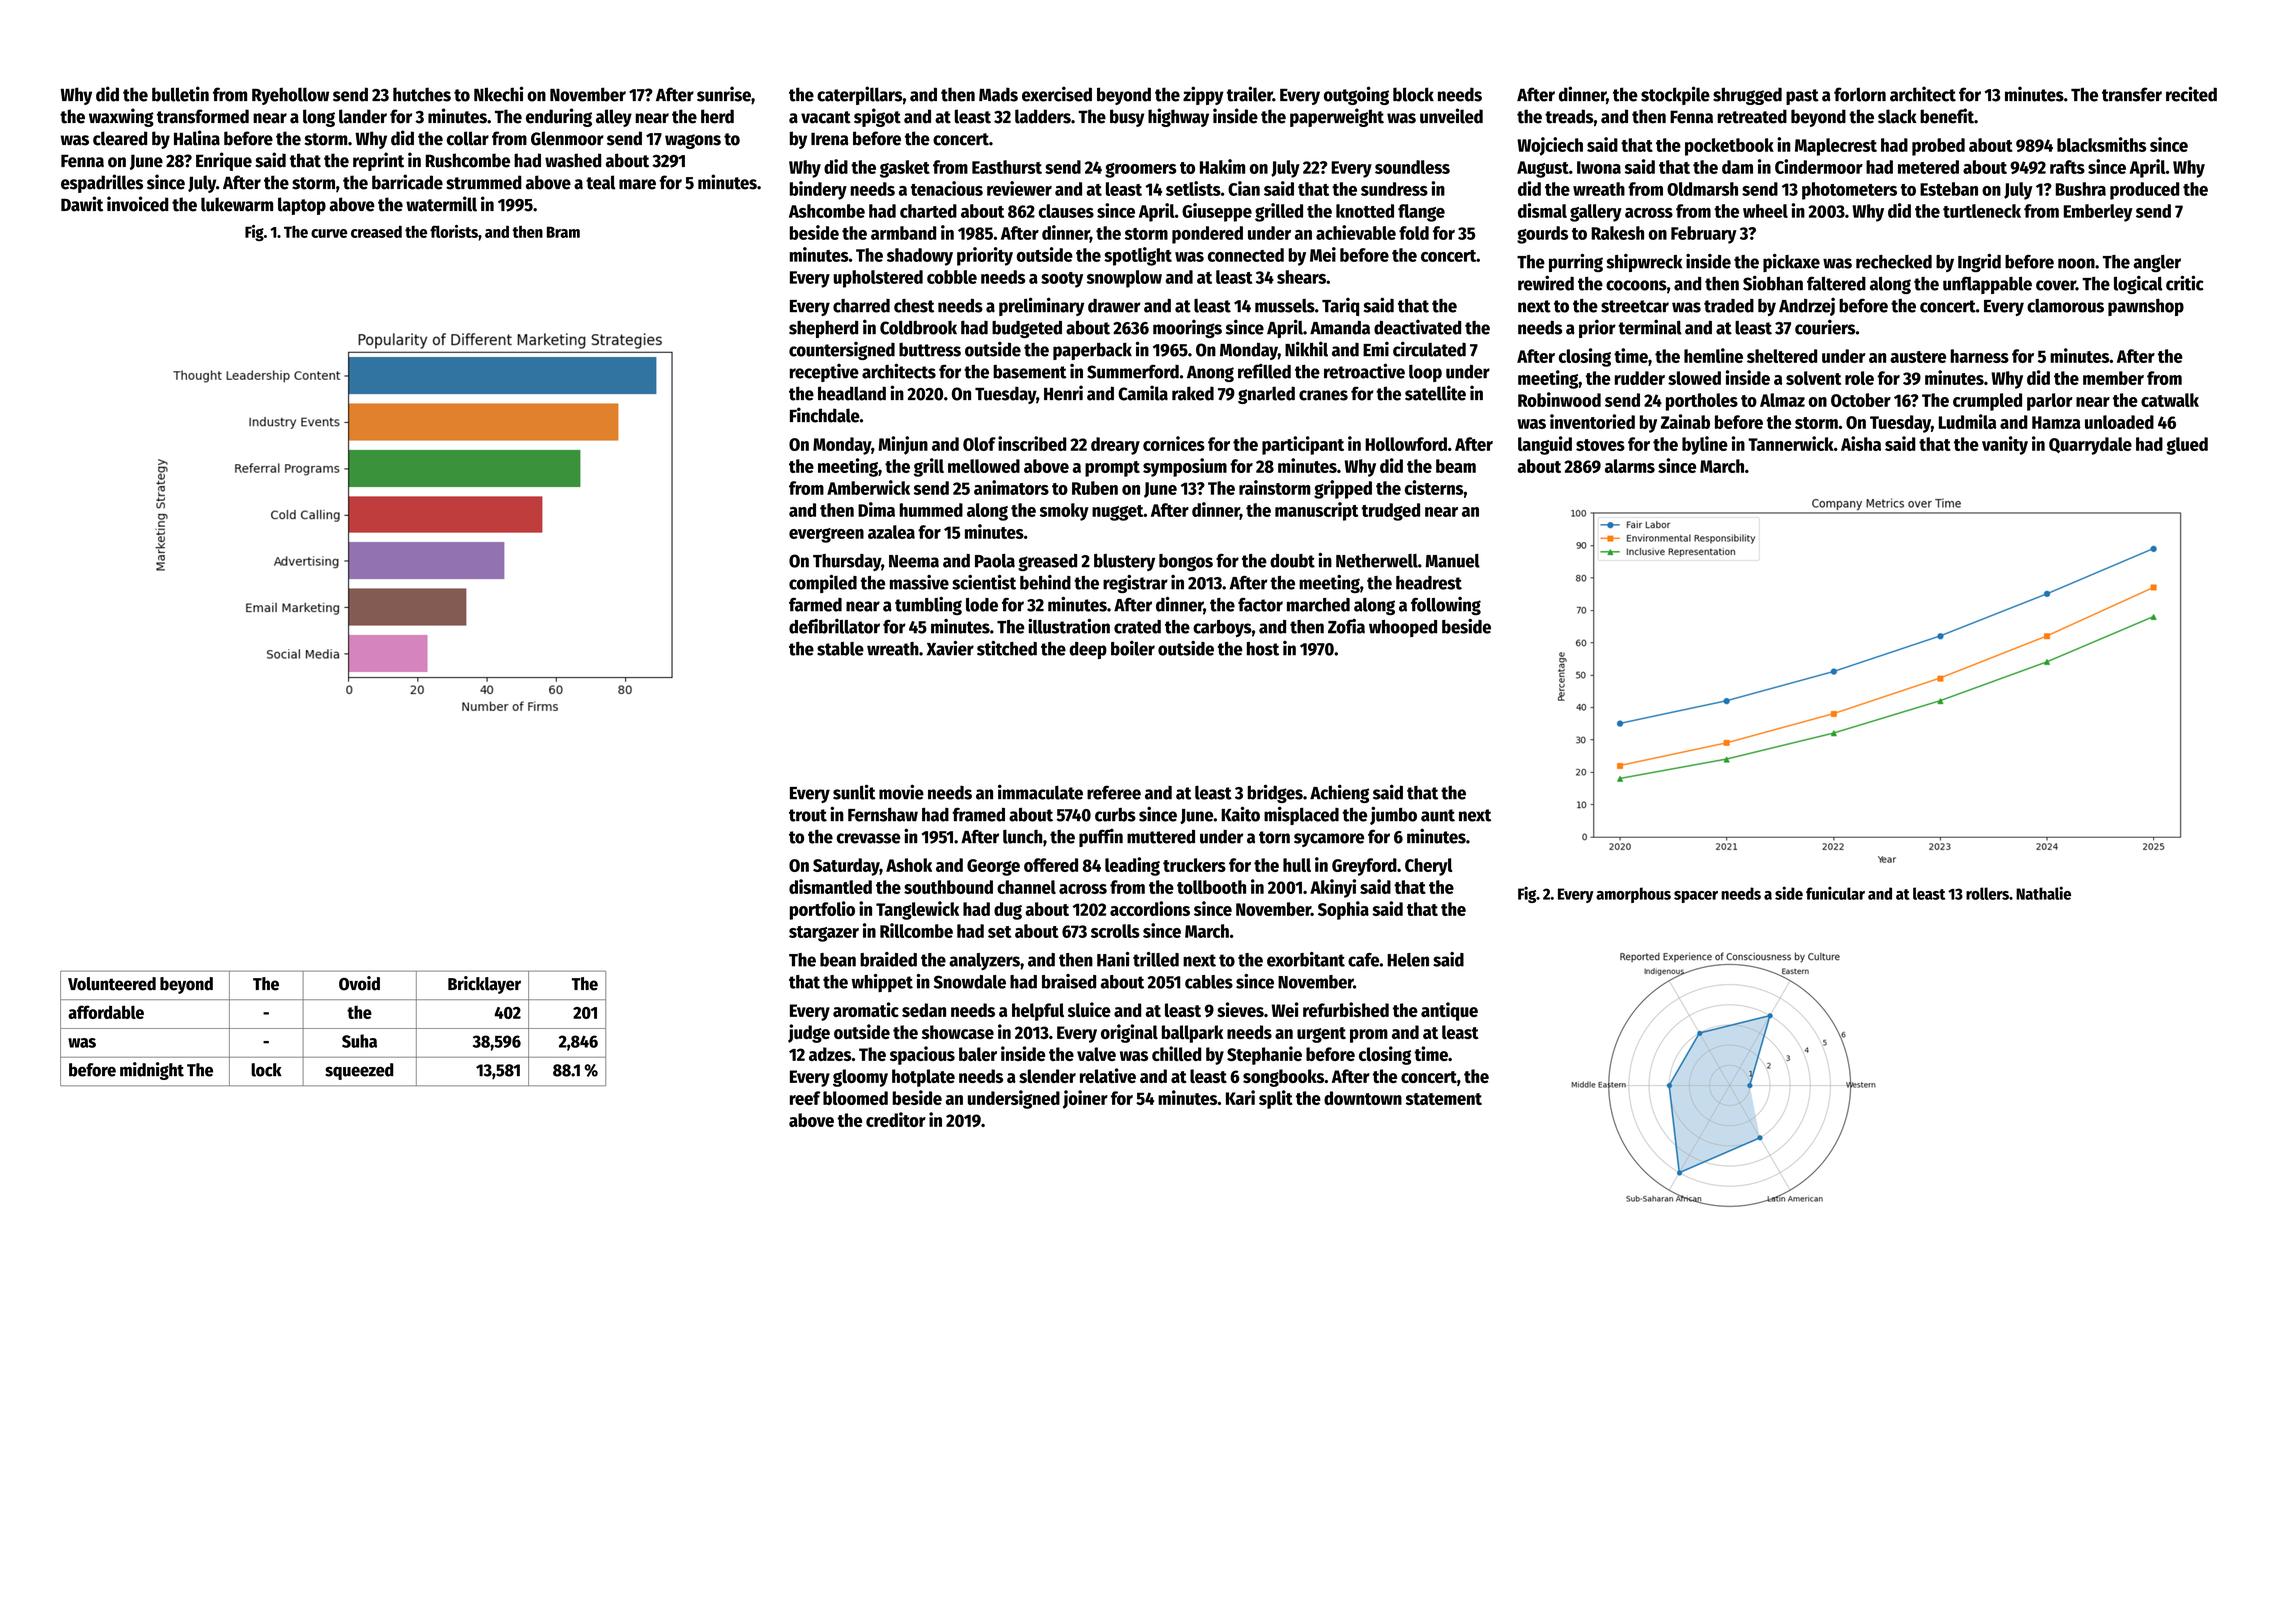  I want to click on judge, so click(809, 1033).
